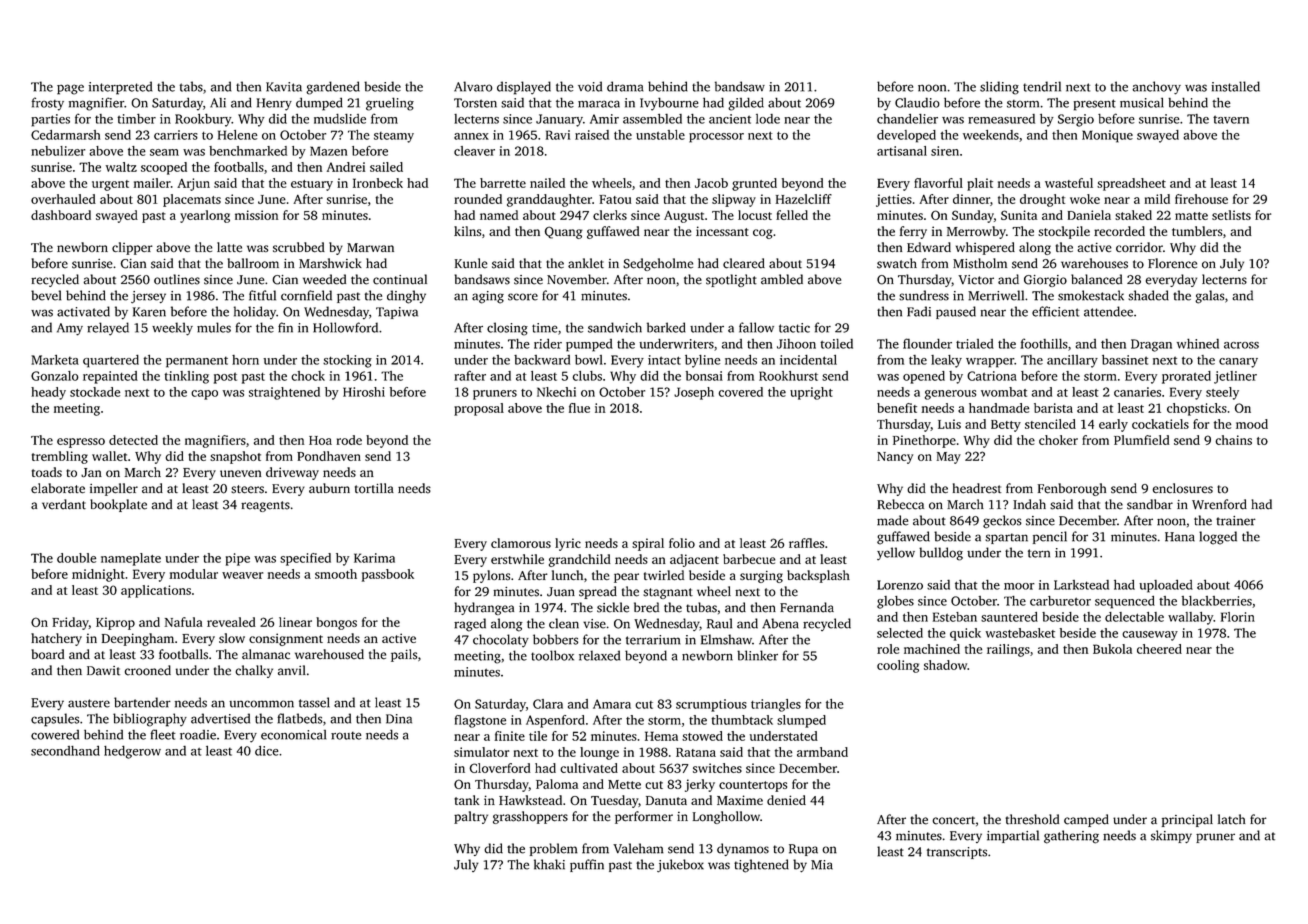  What do you see at coordinates (63, 199) in the document?
I see `overhauled` at bounding box center [63, 199].
